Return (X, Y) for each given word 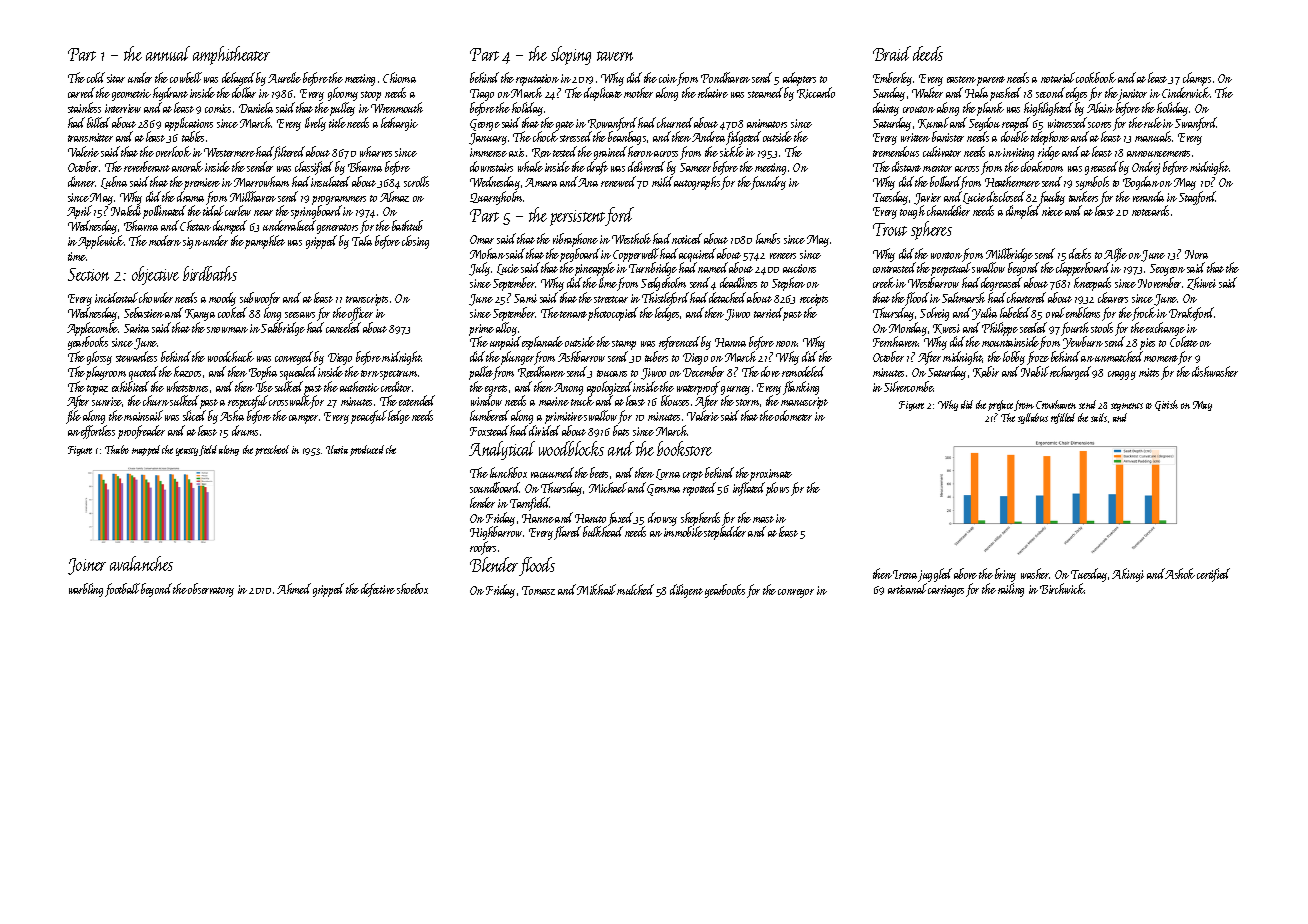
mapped (146, 450)
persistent (578, 218)
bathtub (407, 225)
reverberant (147, 166)
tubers (656, 356)
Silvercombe (909, 386)
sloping (571, 55)
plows (777, 489)
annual (168, 53)
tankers (1083, 196)
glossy (99, 358)
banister (948, 136)
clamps (1197, 80)
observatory (211, 590)
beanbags (627, 138)
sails (1099, 417)
